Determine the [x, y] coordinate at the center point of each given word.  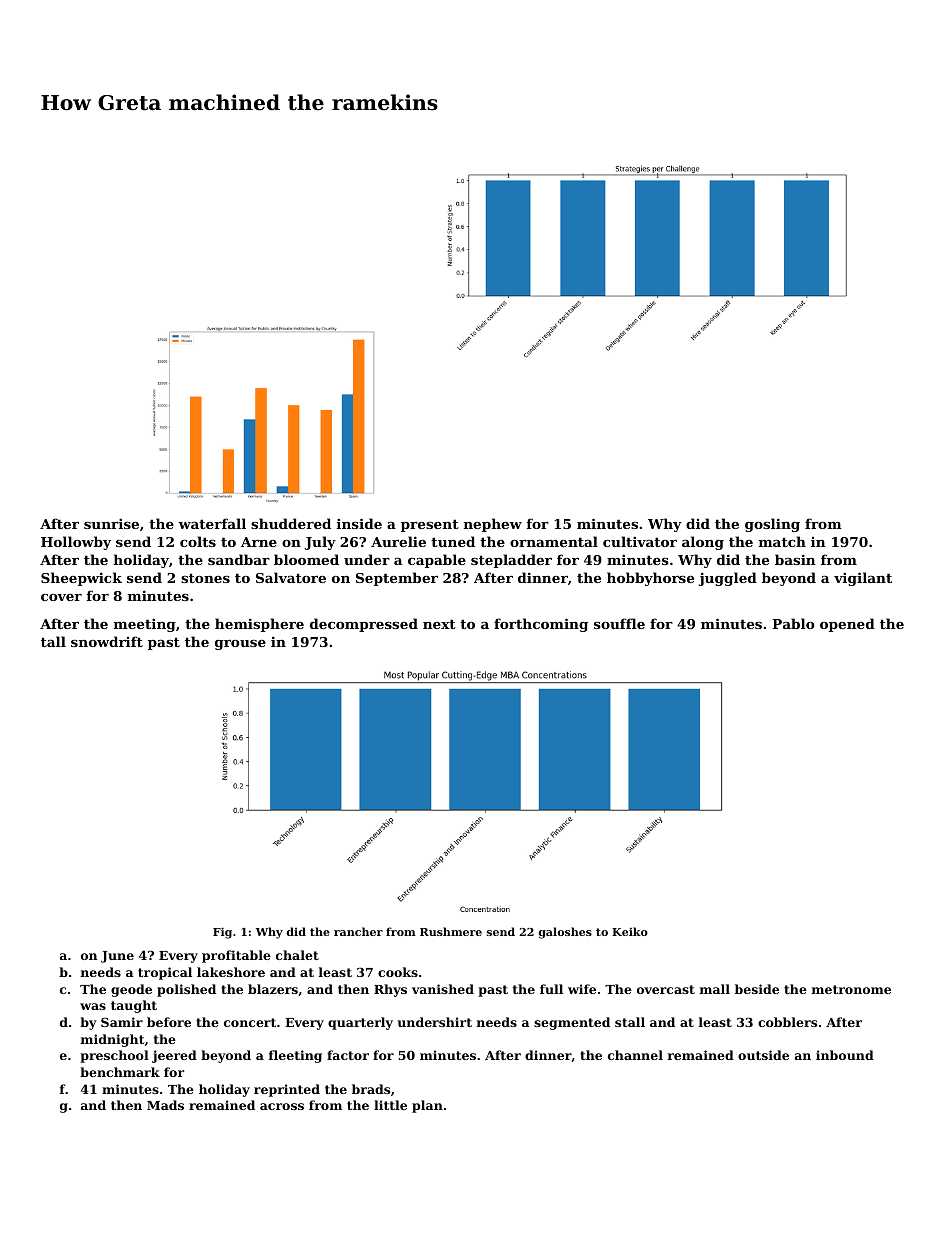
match [782, 541]
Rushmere [451, 931]
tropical [165, 973]
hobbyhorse [650, 579]
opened [847, 625]
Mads [165, 1105]
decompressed [364, 625]
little [390, 1105]
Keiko [630, 931]
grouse [240, 645]
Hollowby [76, 543]
